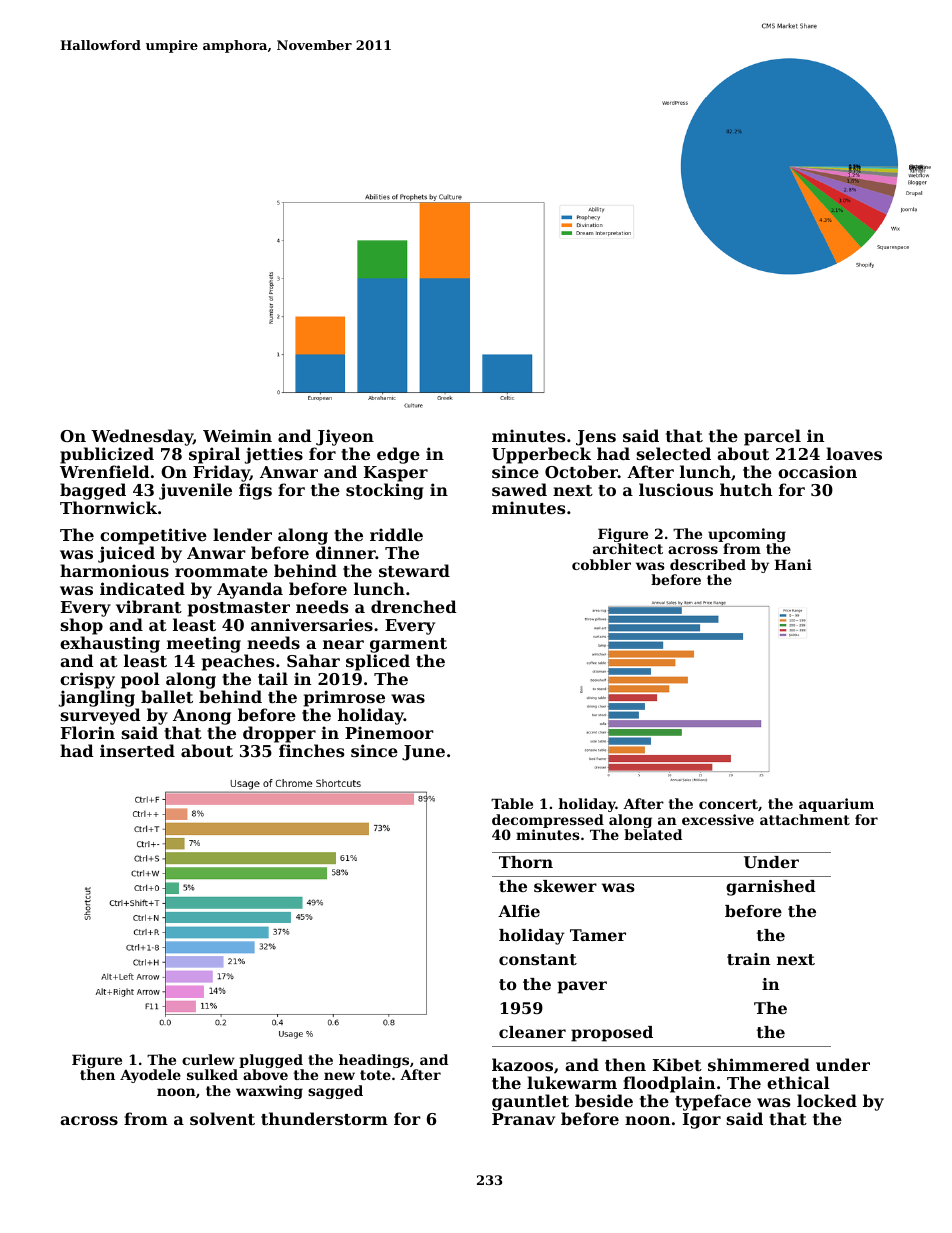 The height and width of the document is (1233, 952). I want to click on parcel, so click(772, 437).
